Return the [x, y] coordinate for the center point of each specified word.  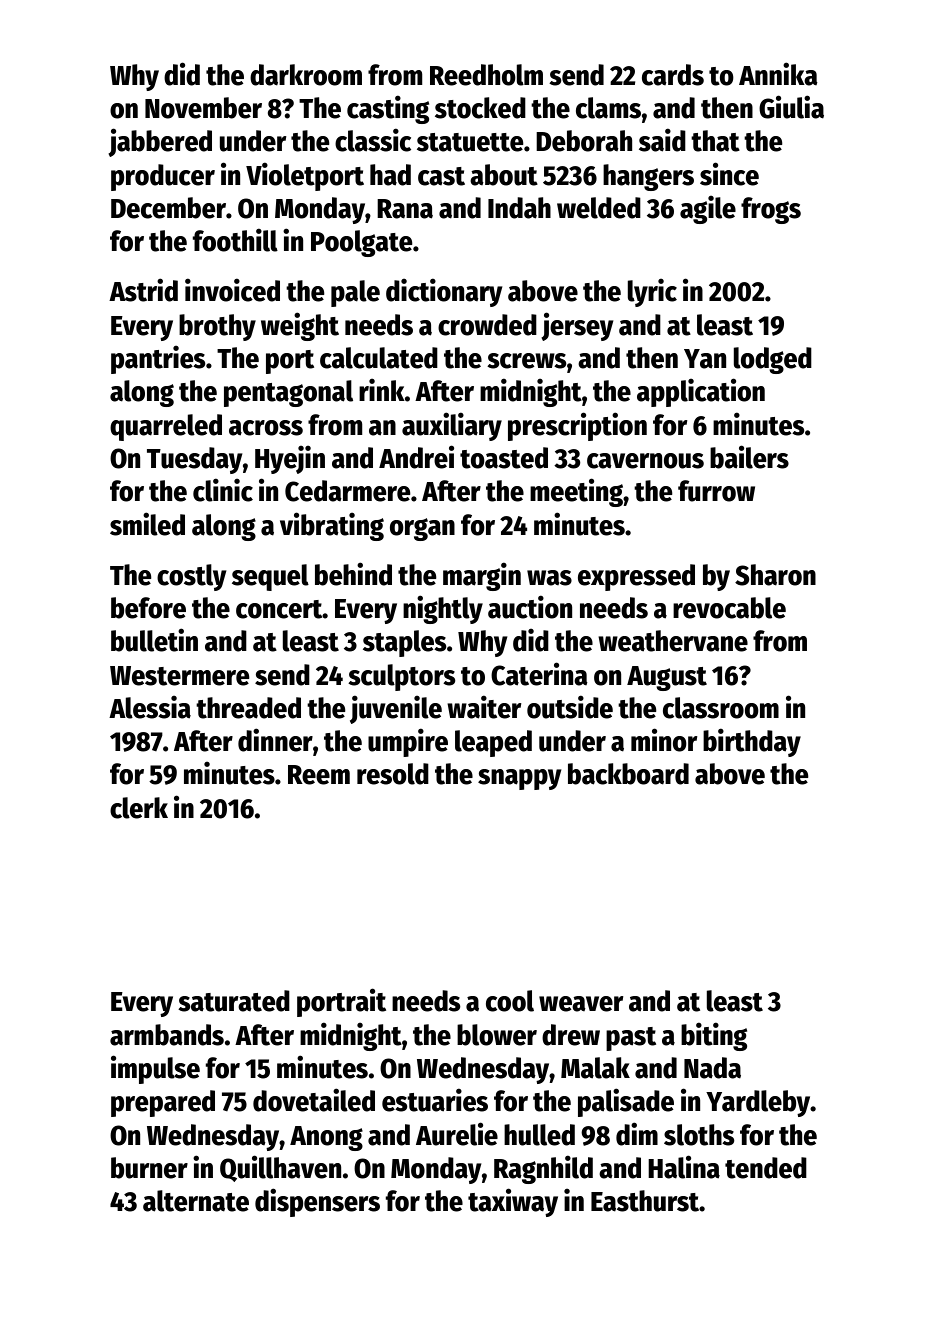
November [203, 108]
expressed [636, 577]
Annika [778, 74]
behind [353, 574]
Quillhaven [280, 1168]
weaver [581, 1004]
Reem [319, 775]
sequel [270, 577]
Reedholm [486, 75]
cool [510, 1001]
